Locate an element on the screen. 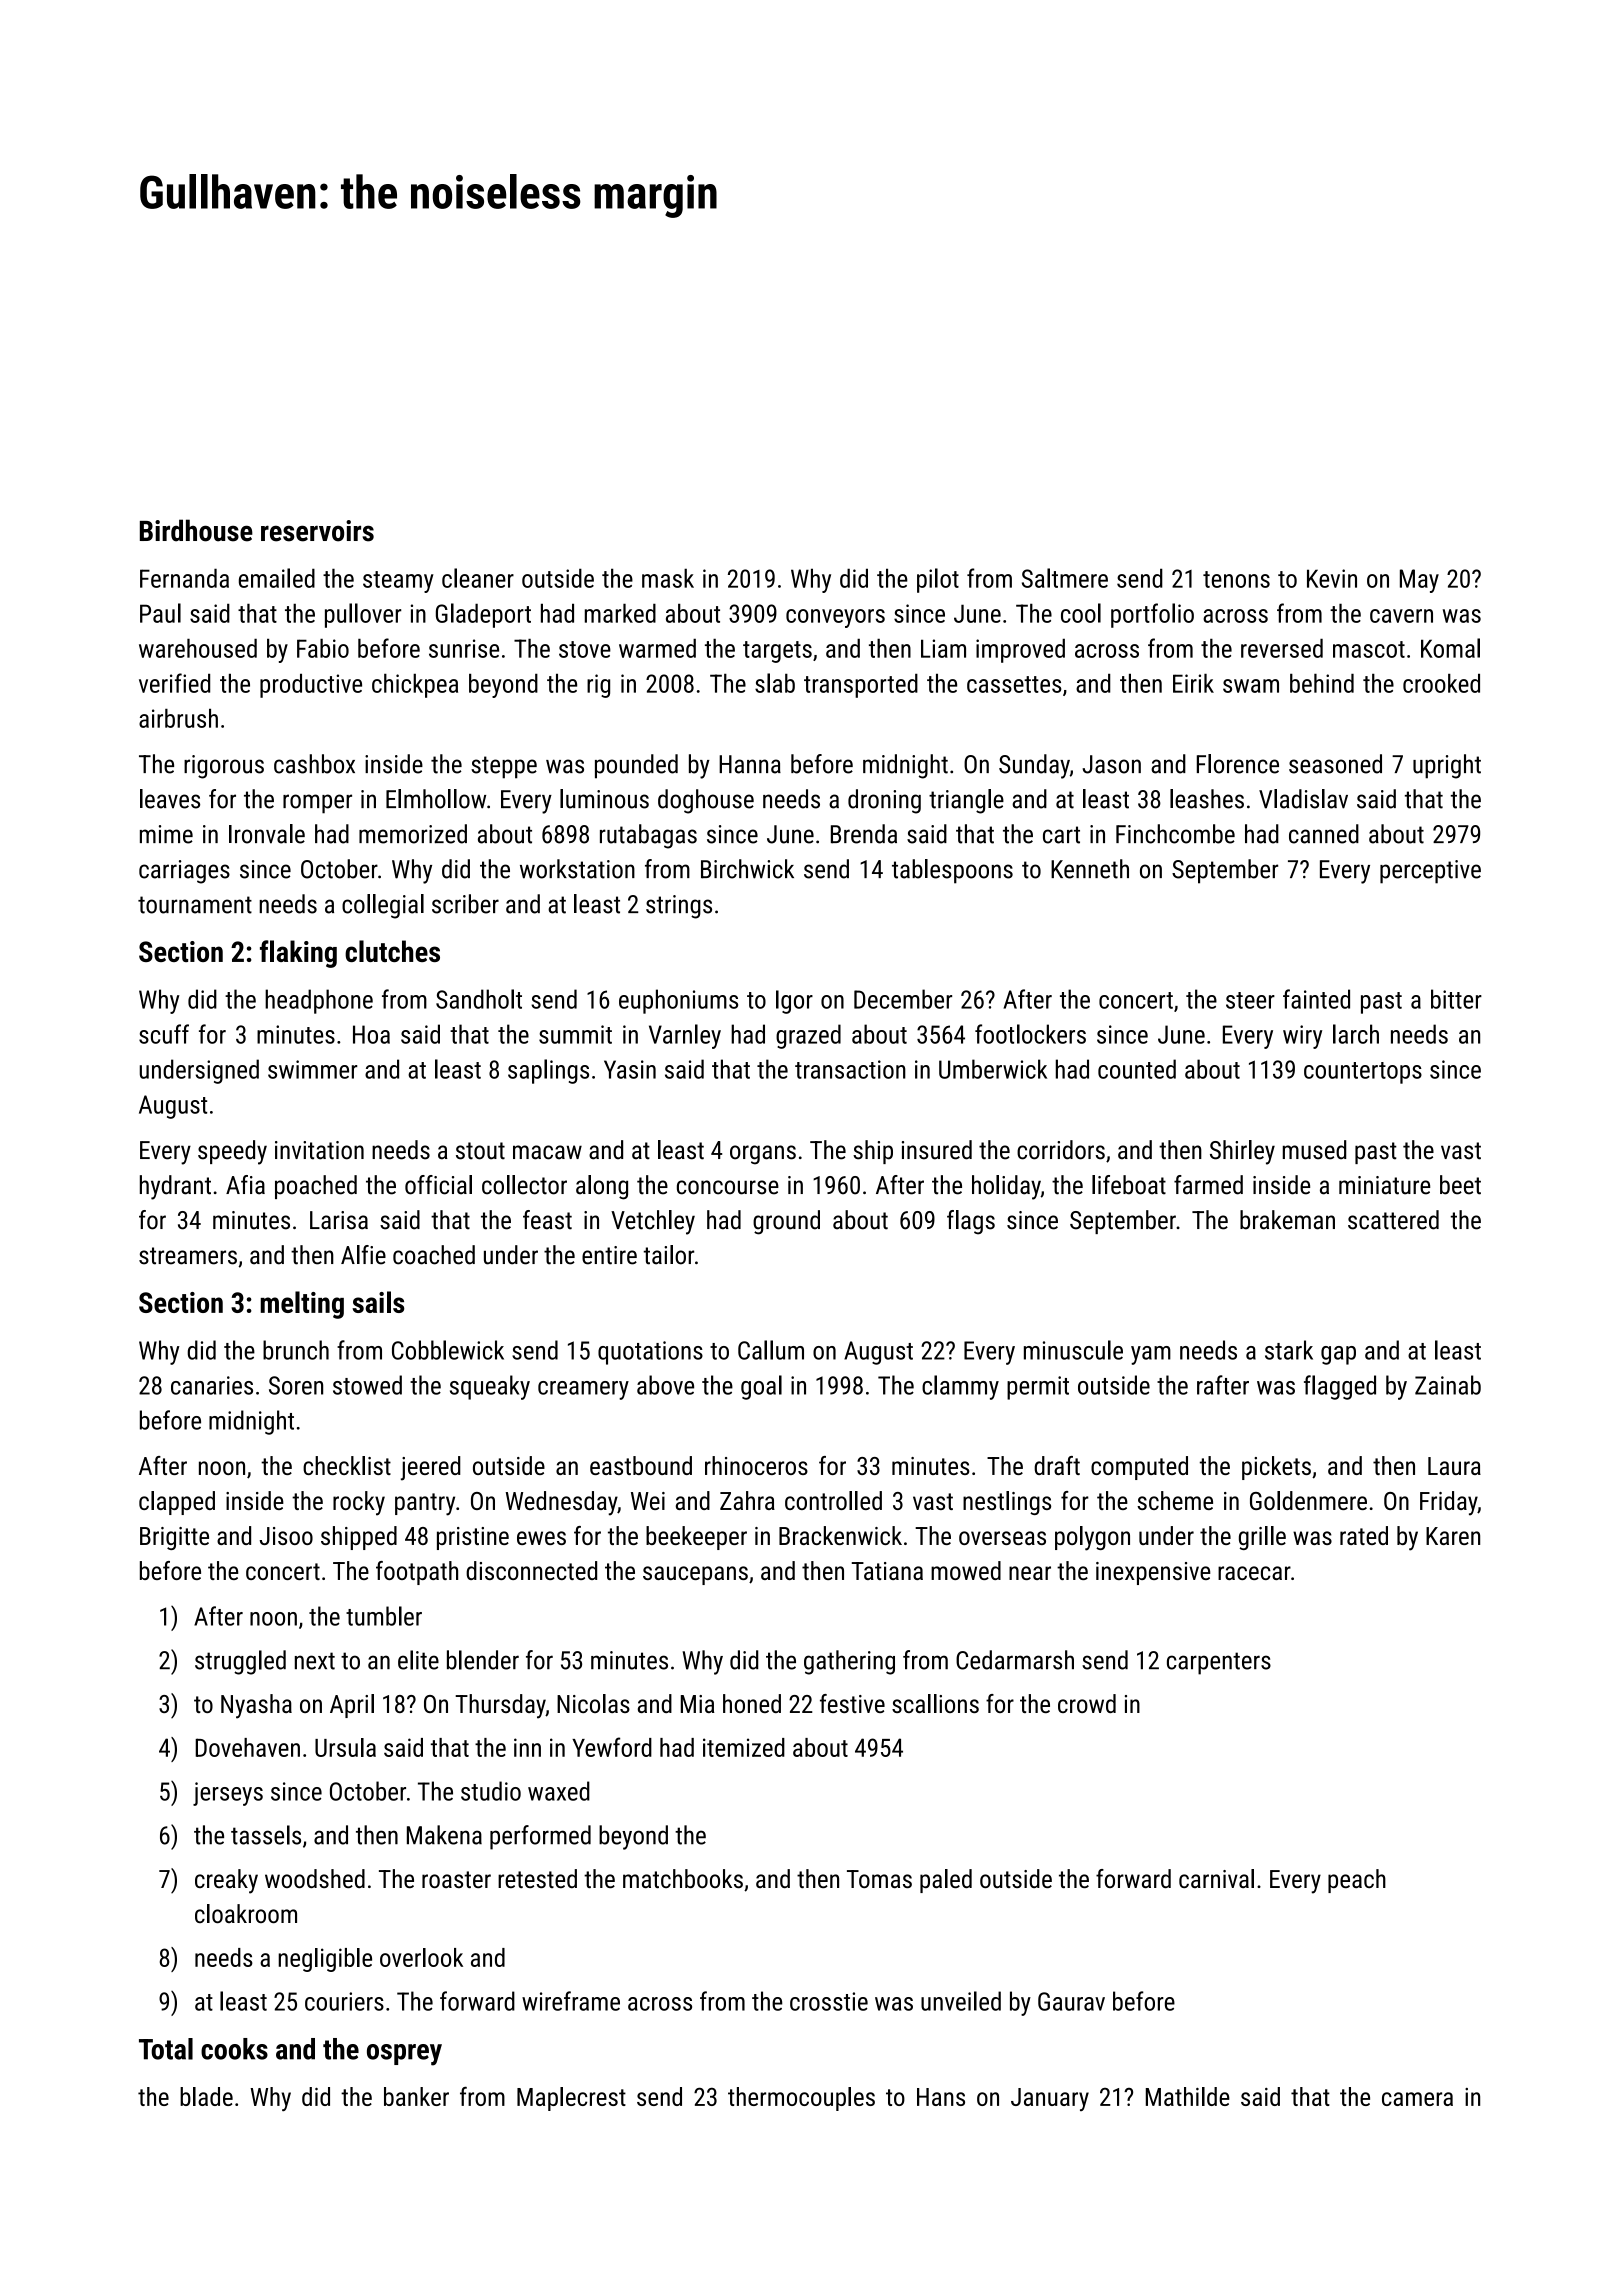  Birdhouse is located at coordinates (196, 530).
